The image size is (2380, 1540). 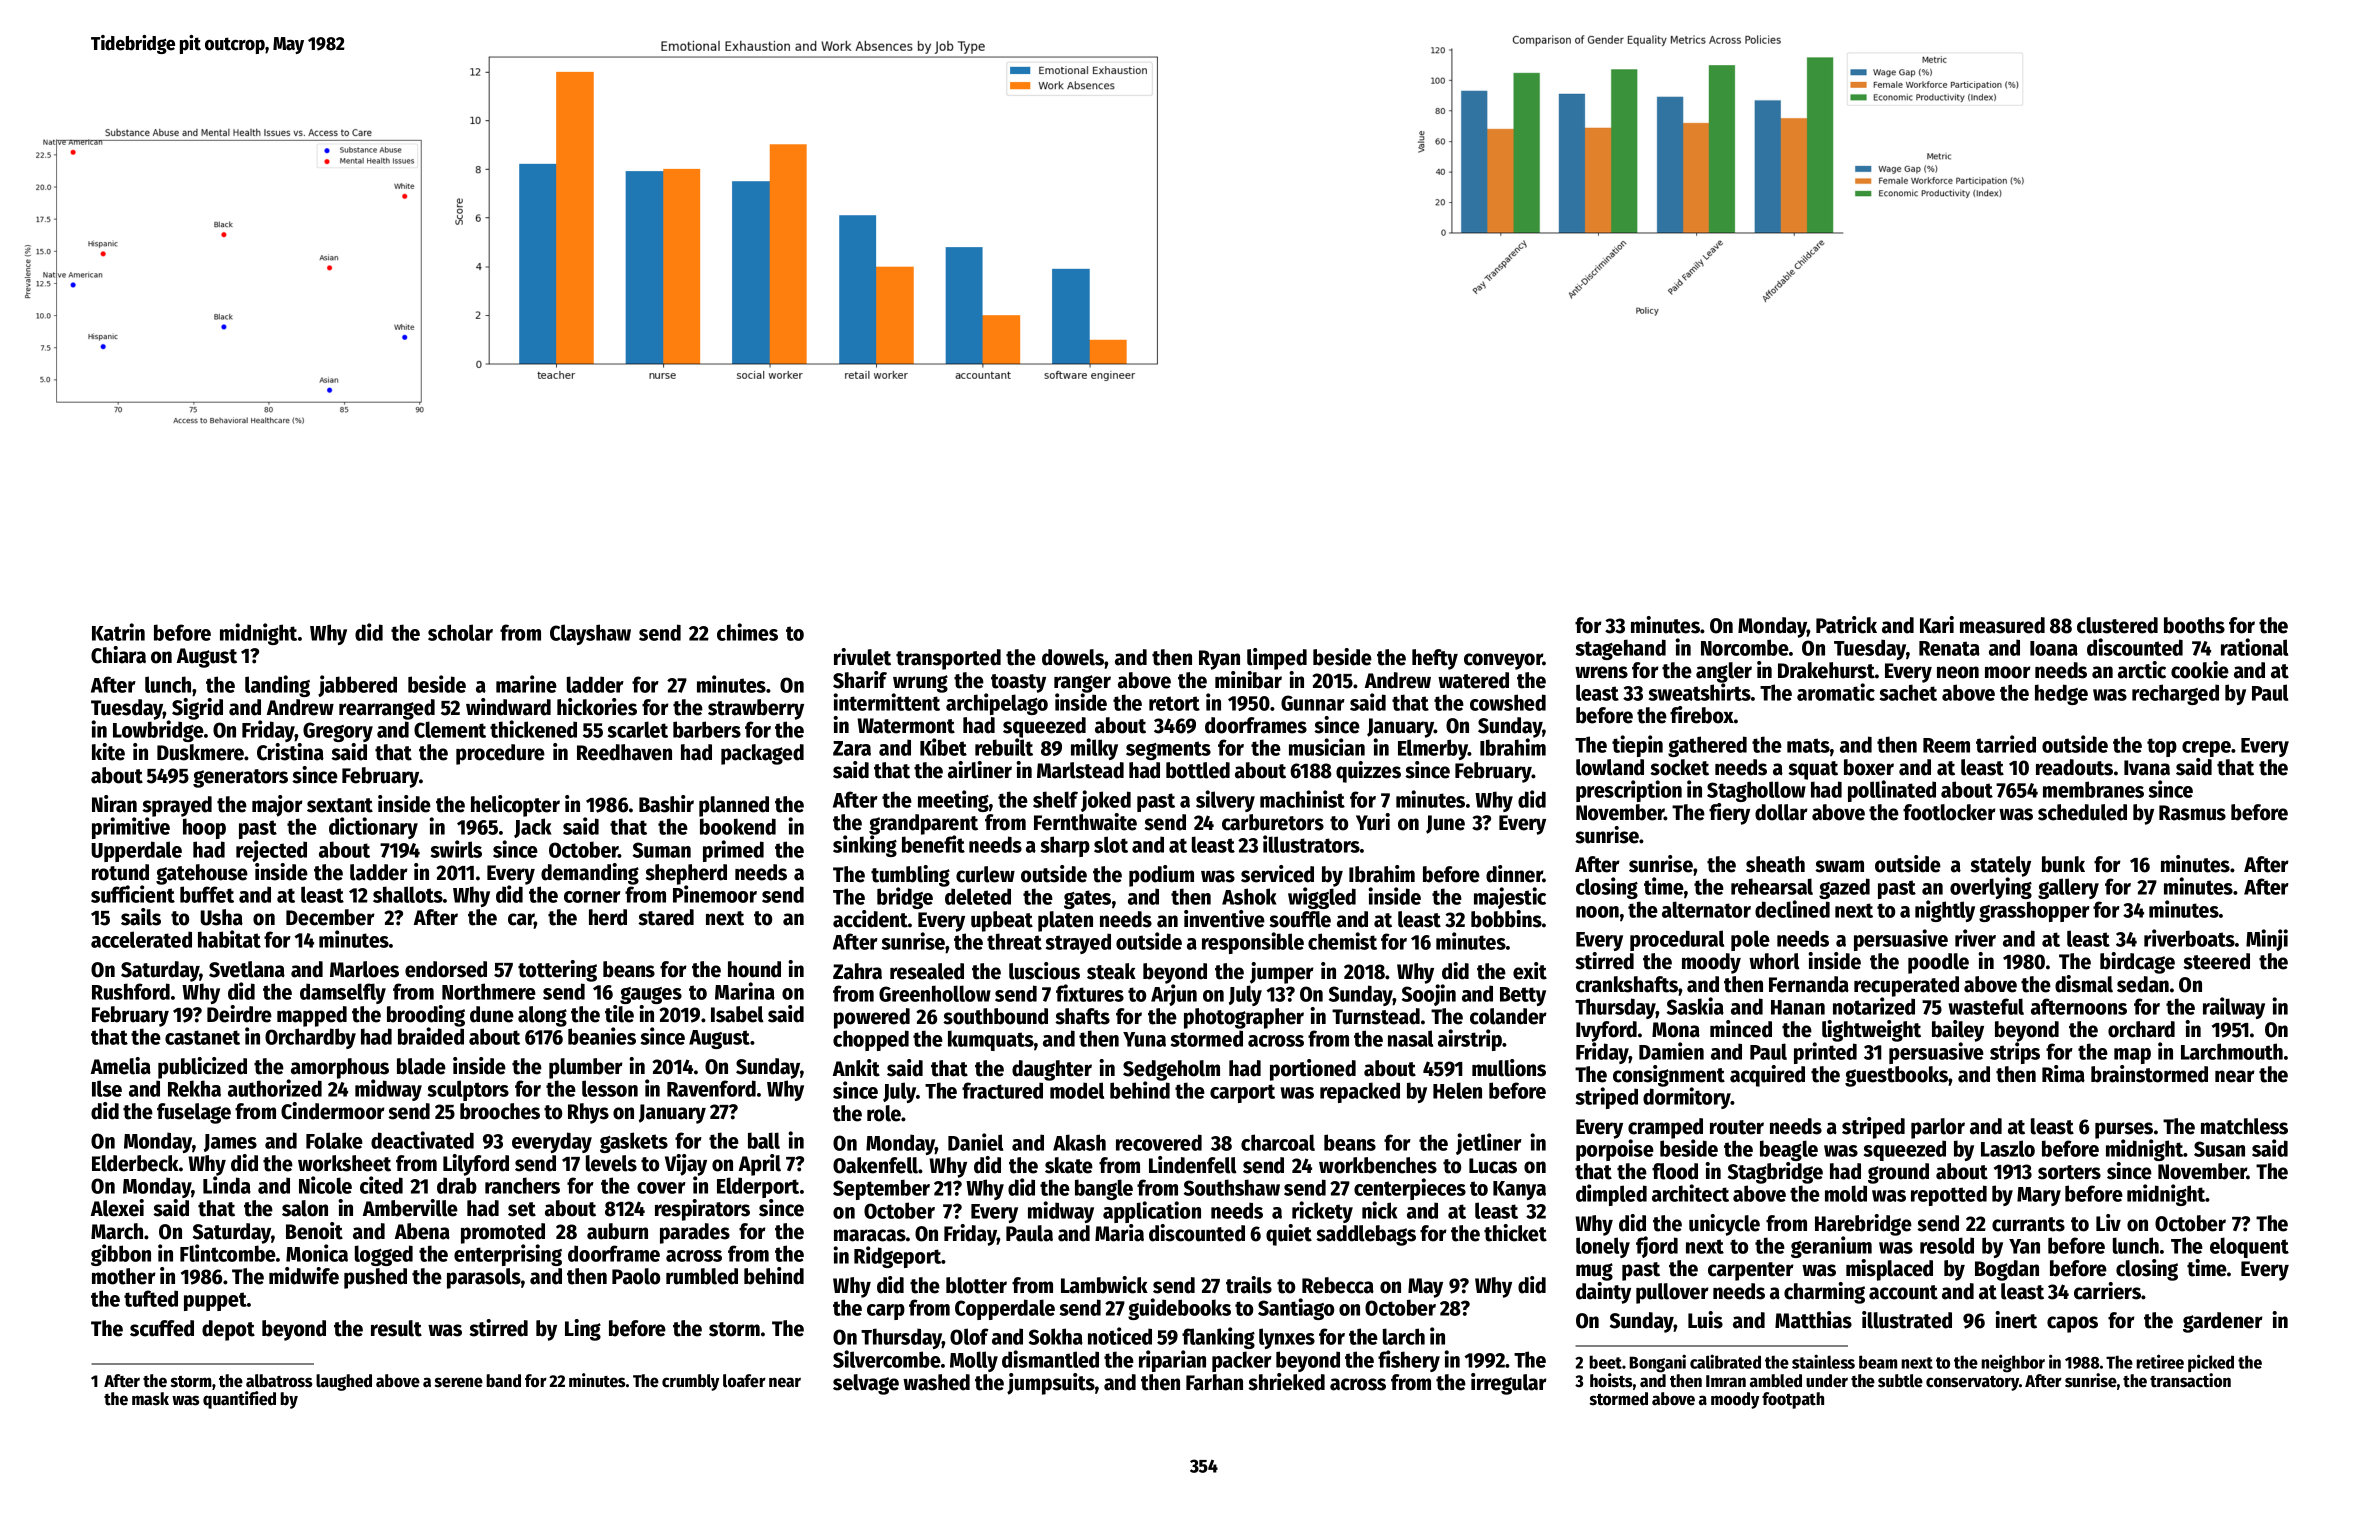 What do you see at coordinates (2194, 625) in the image?
I see `booths` at bounding box center [2194, 625].
